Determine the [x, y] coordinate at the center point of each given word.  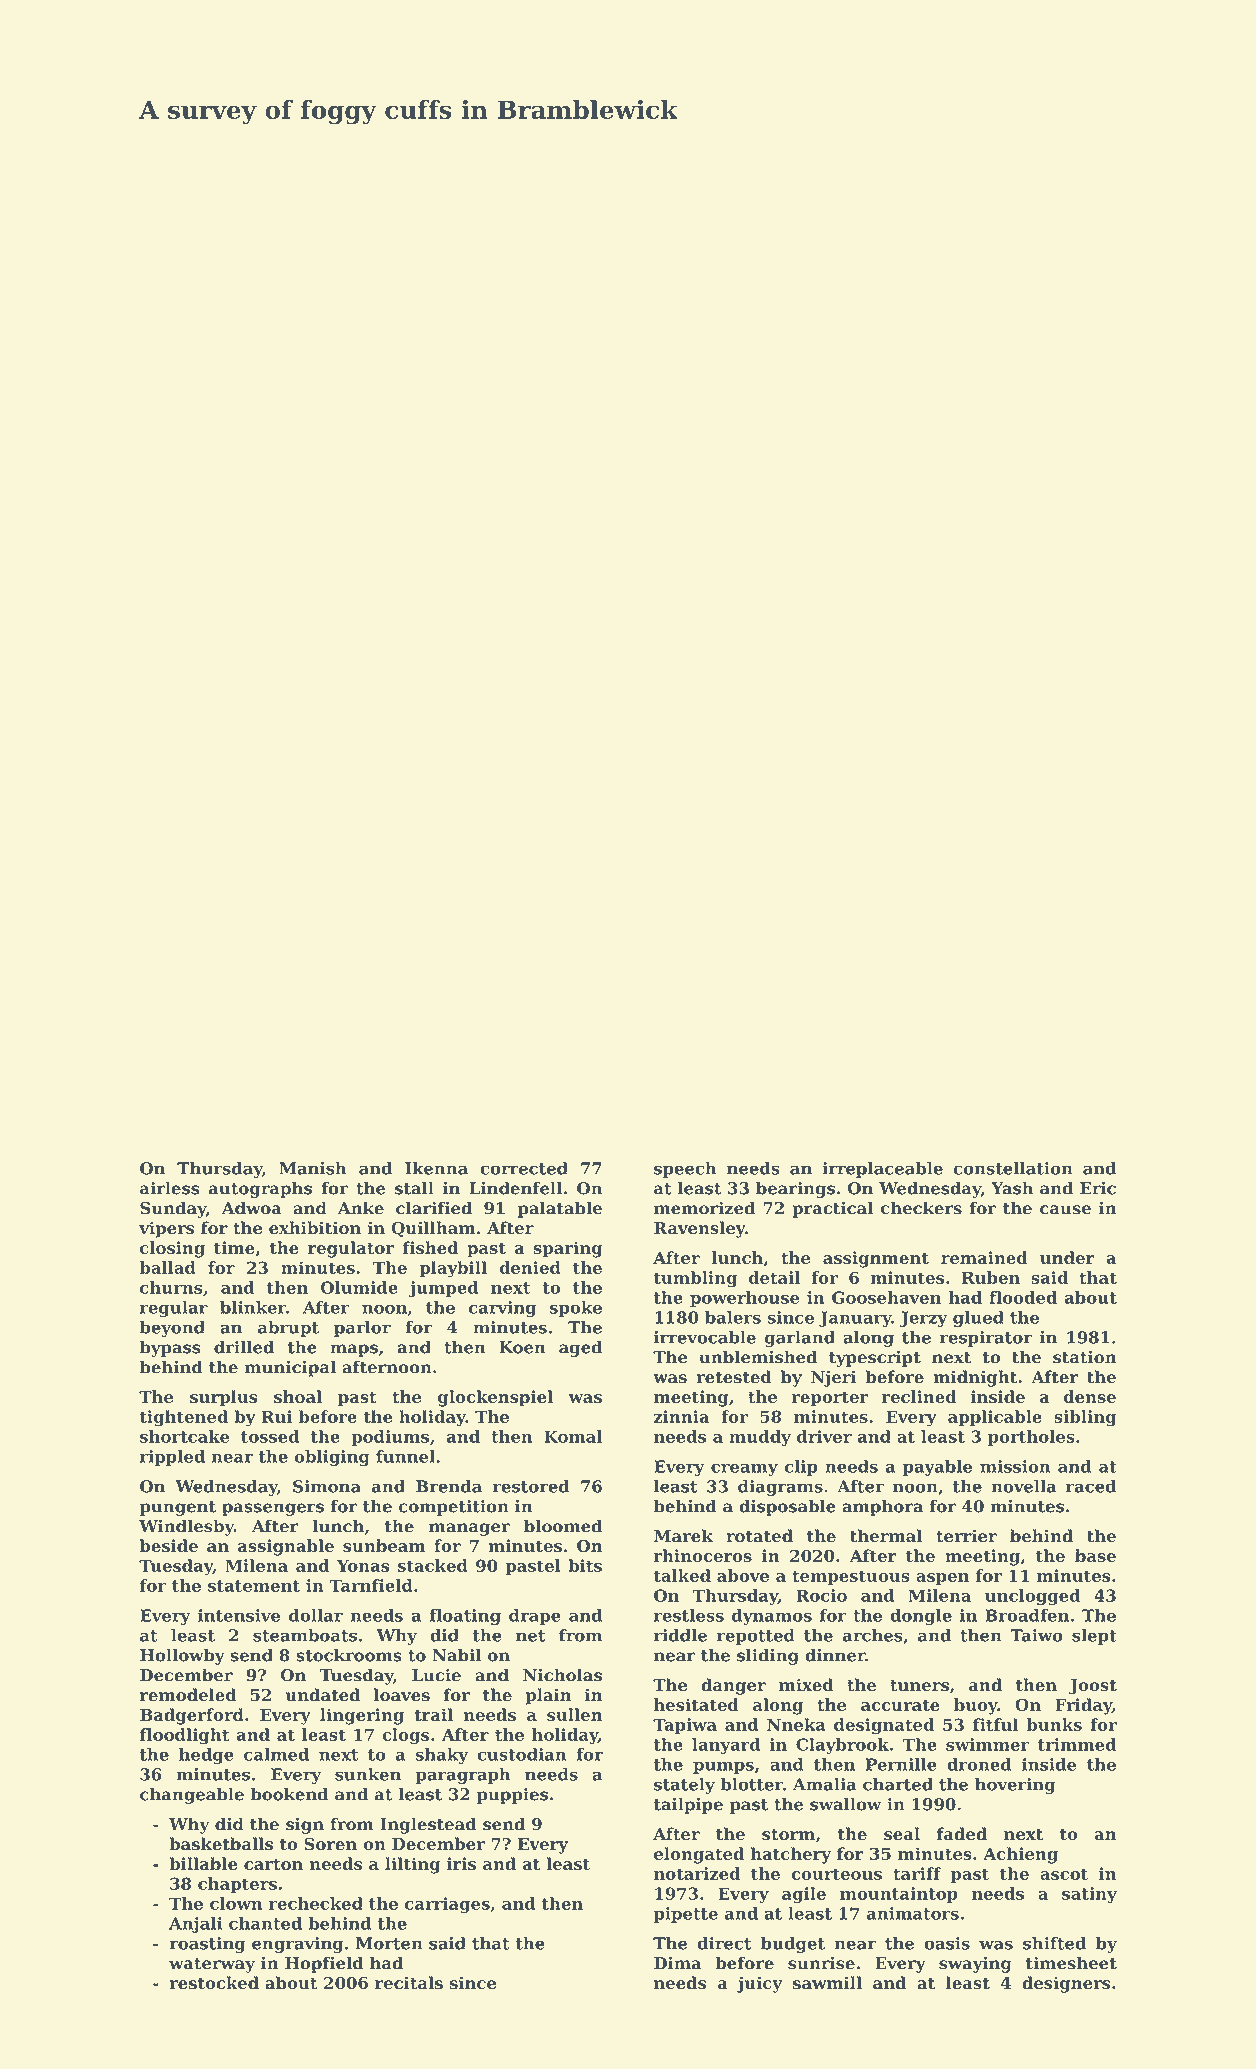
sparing [567, 1249]
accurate [900, 1705]
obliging [332, 1458]
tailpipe [688, 1805]
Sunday [173, 1209]
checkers [921, 1208]
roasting [207, 1945]
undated [322, 1695]
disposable [787, 1507]
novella [1024, 1486]
